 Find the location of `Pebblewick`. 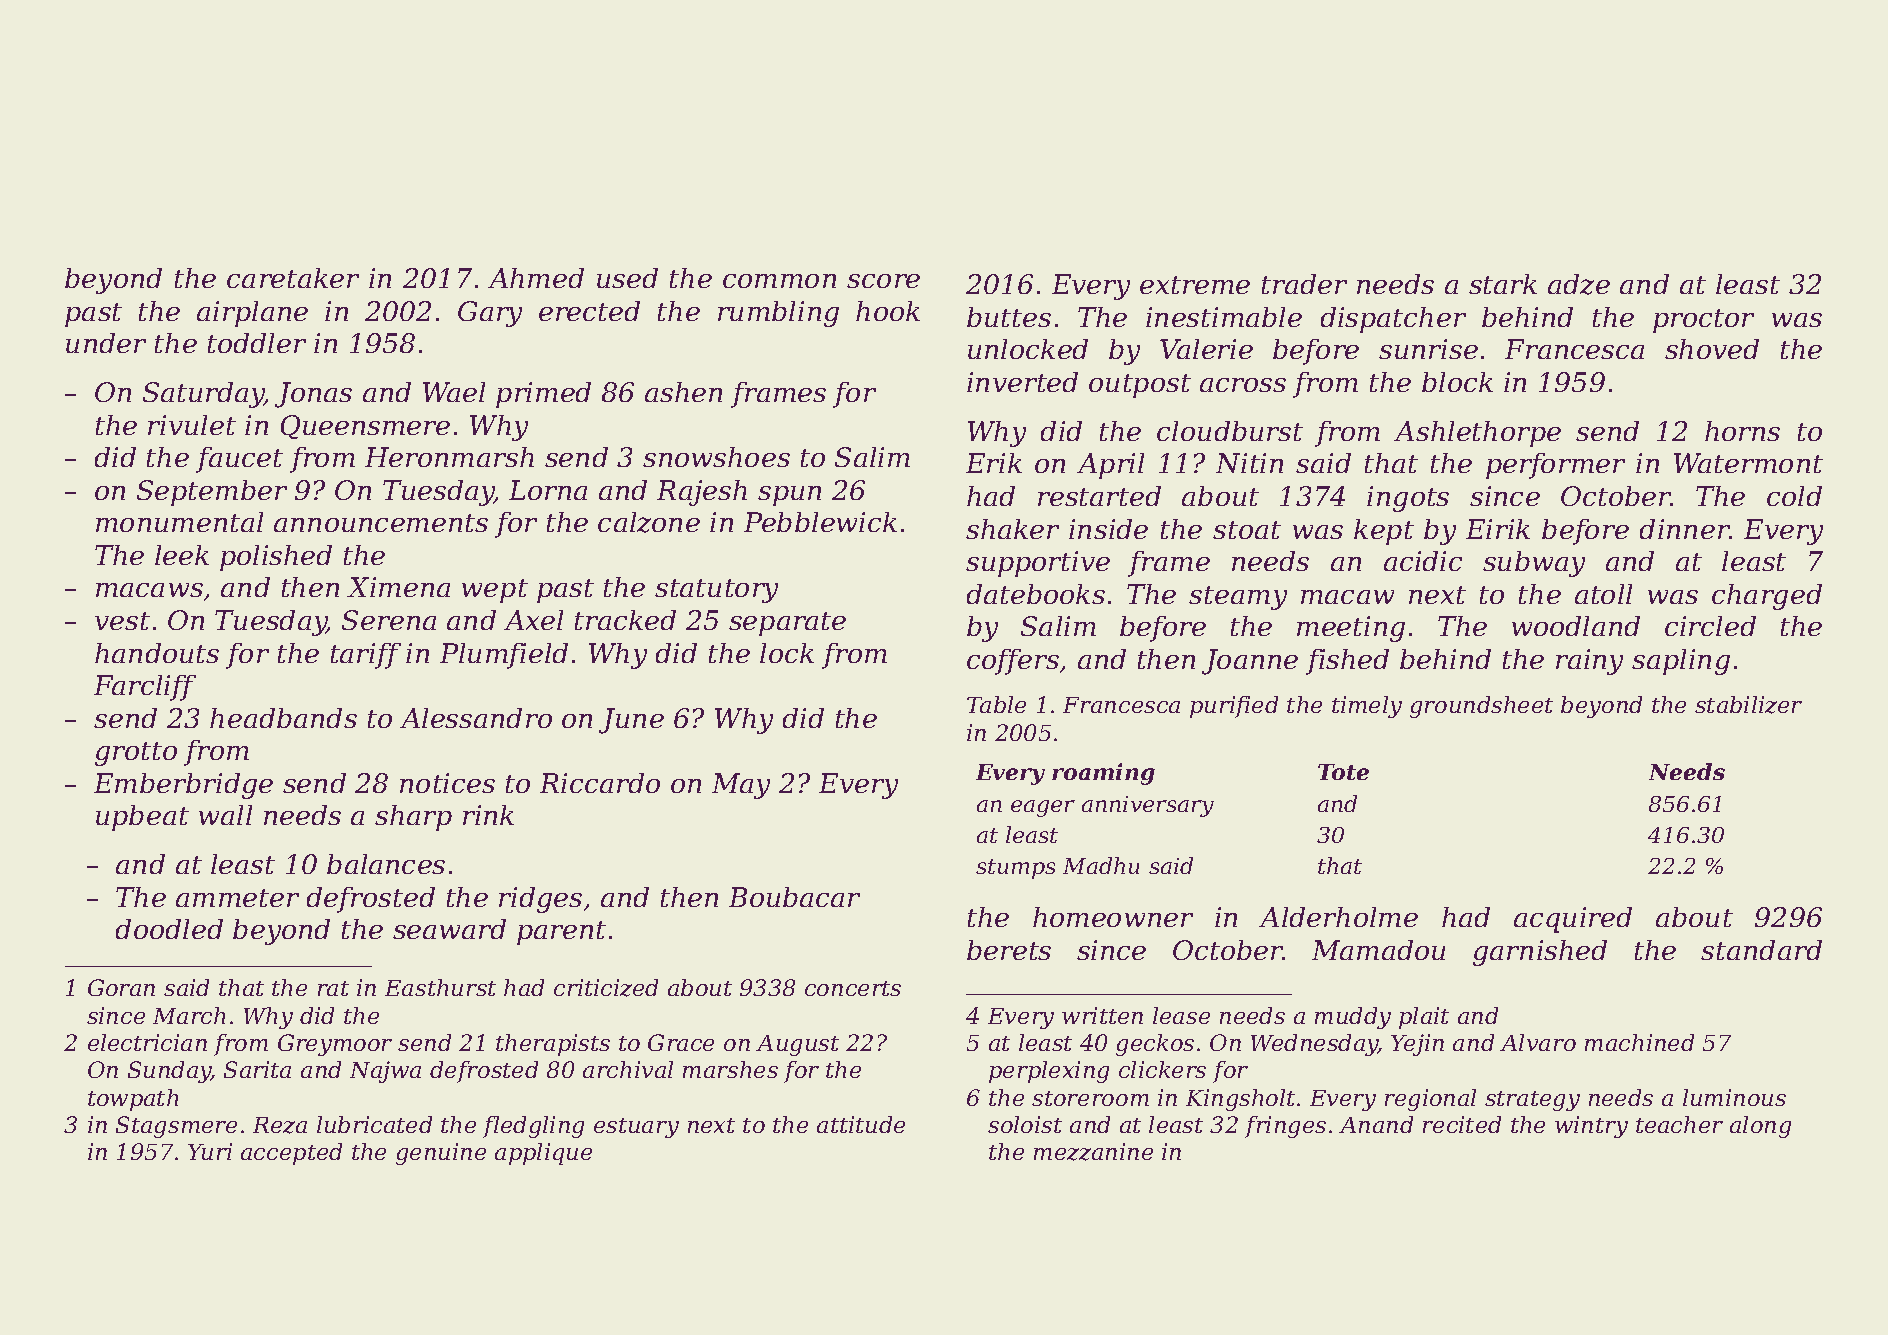

Pebblewick is located at coordinates (820, 522).
